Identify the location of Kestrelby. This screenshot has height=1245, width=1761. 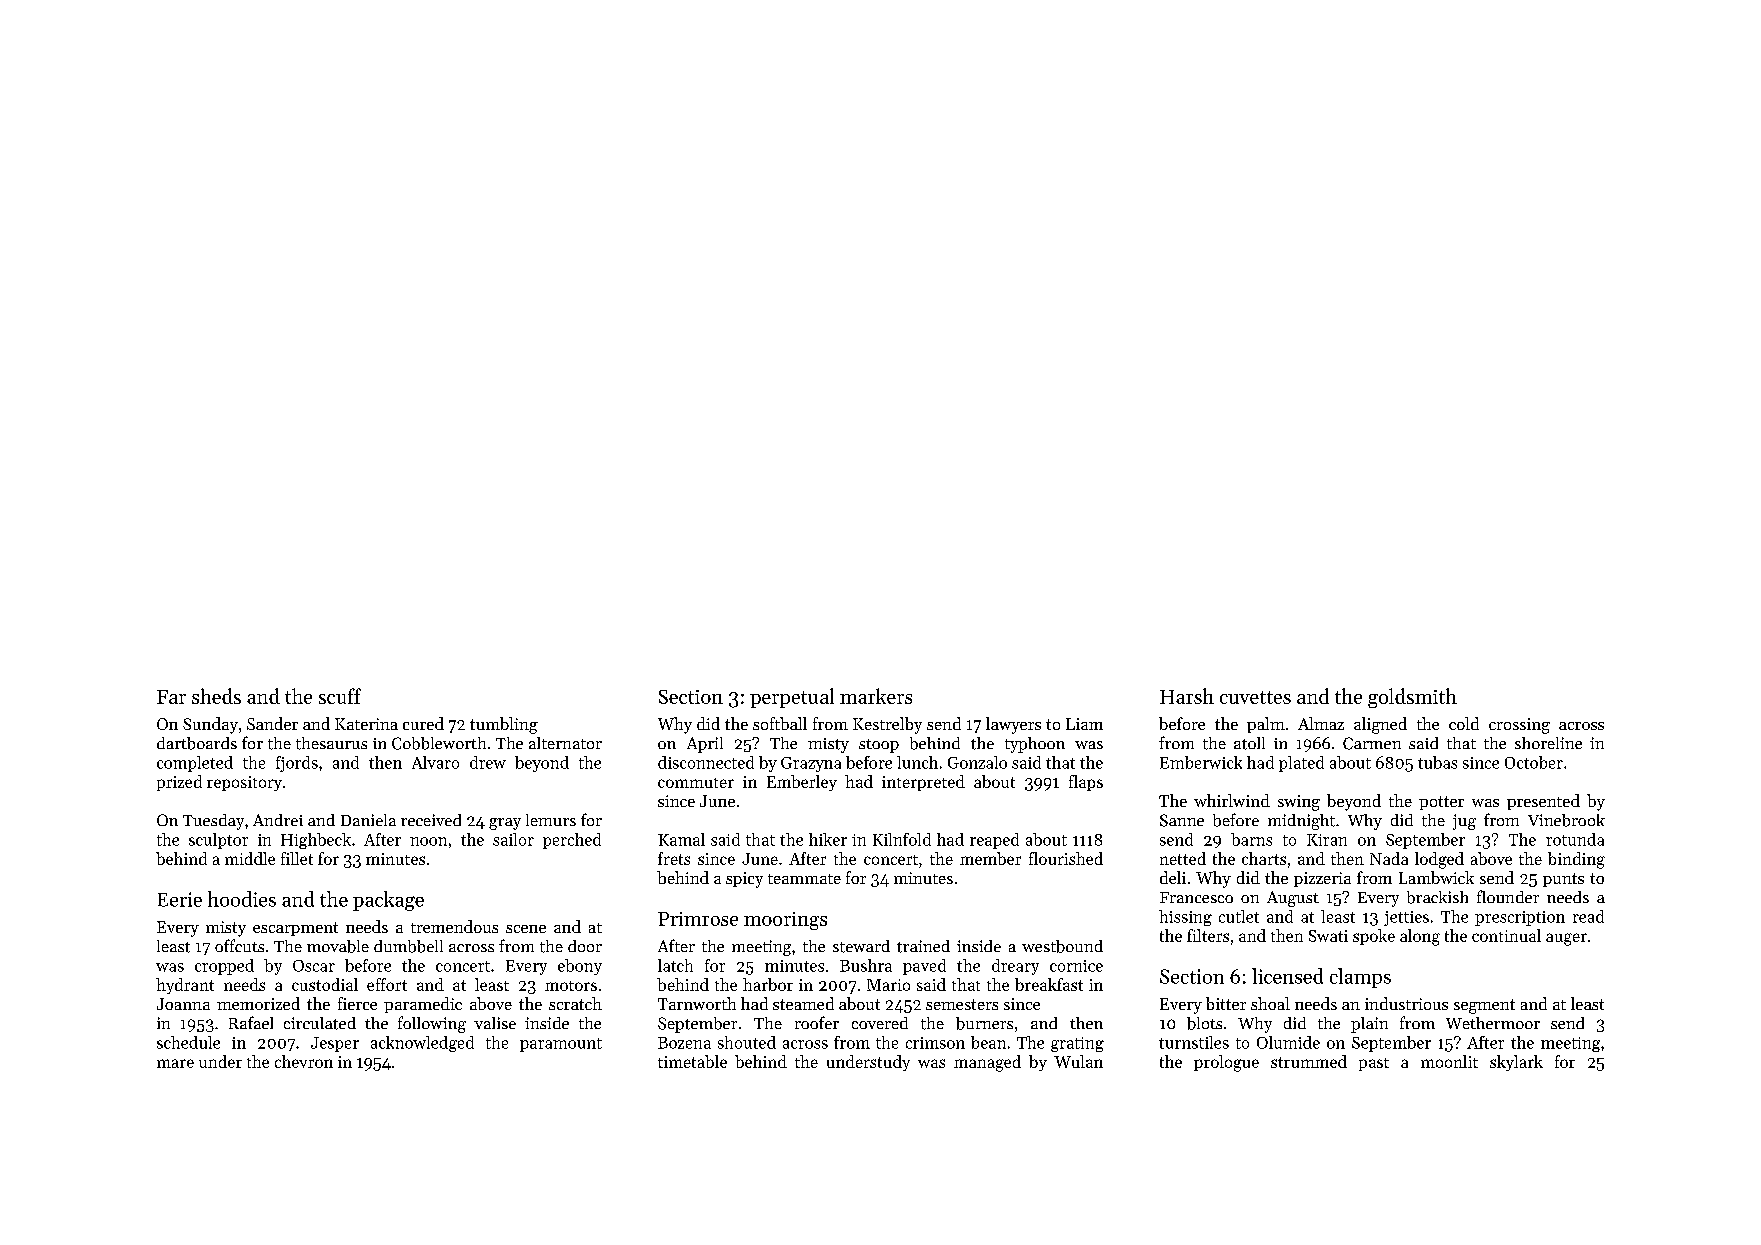
(887, 725).
